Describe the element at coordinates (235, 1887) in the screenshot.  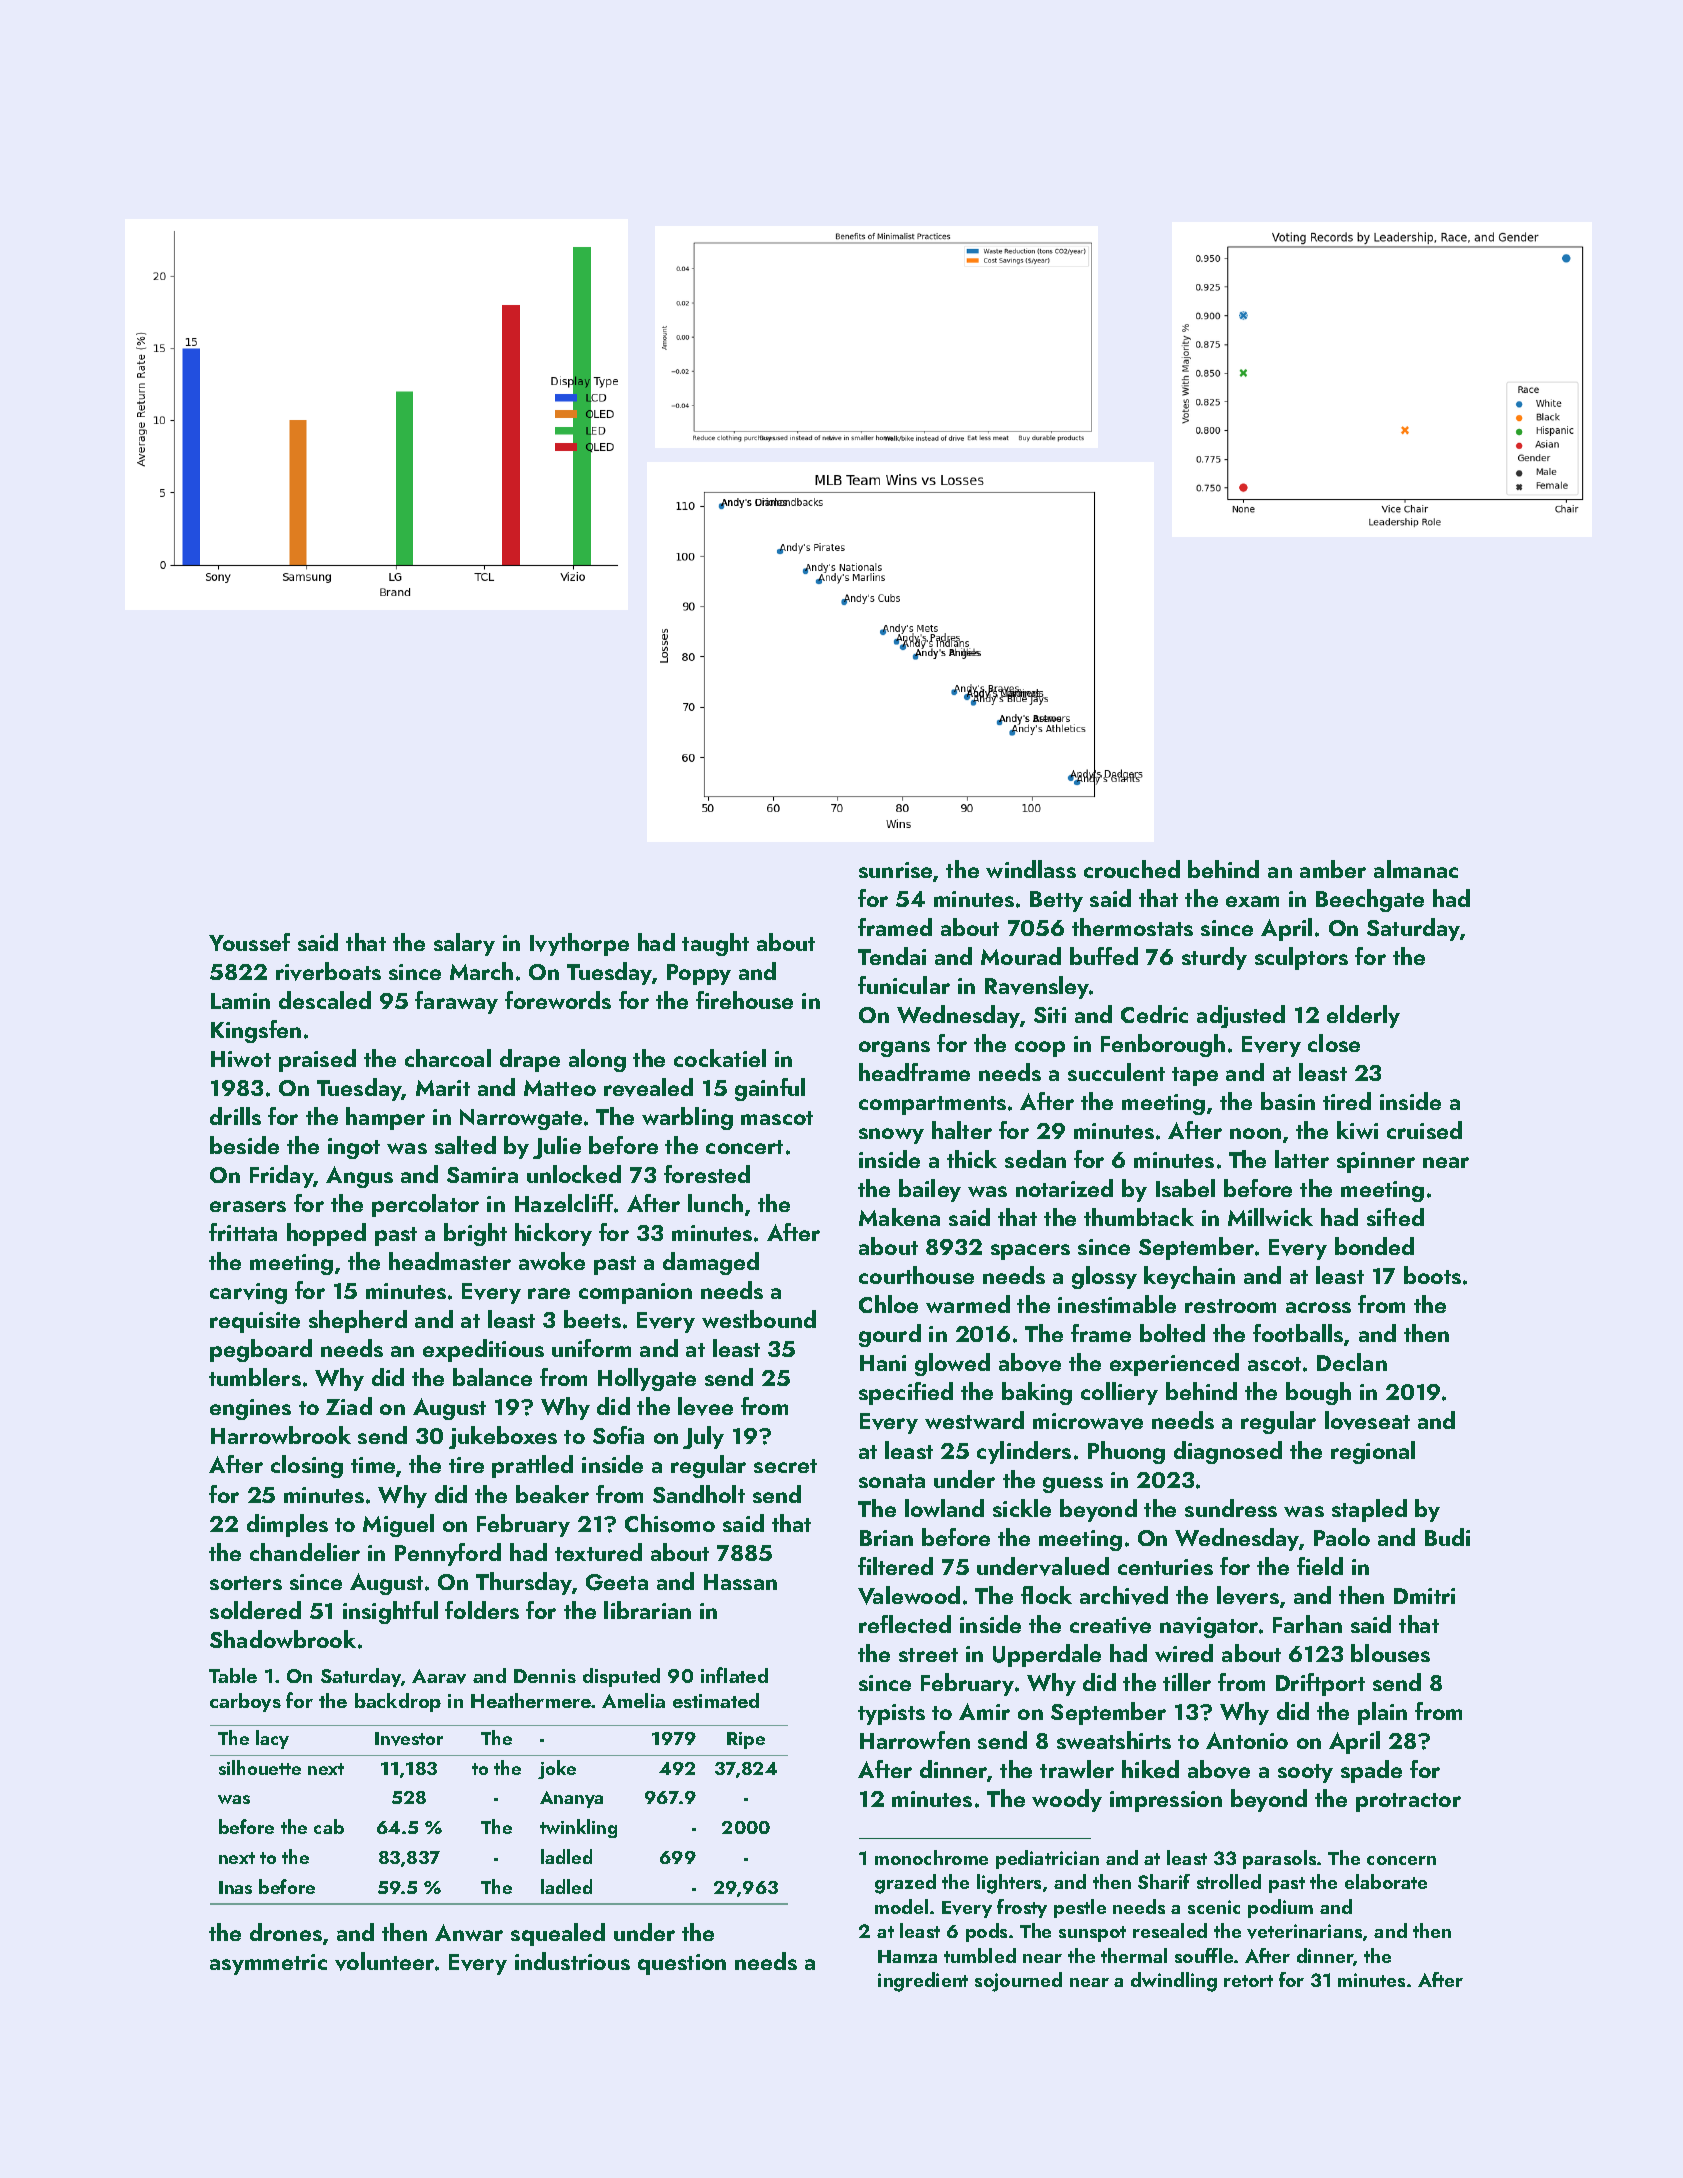
I see `Inas` at that location.
